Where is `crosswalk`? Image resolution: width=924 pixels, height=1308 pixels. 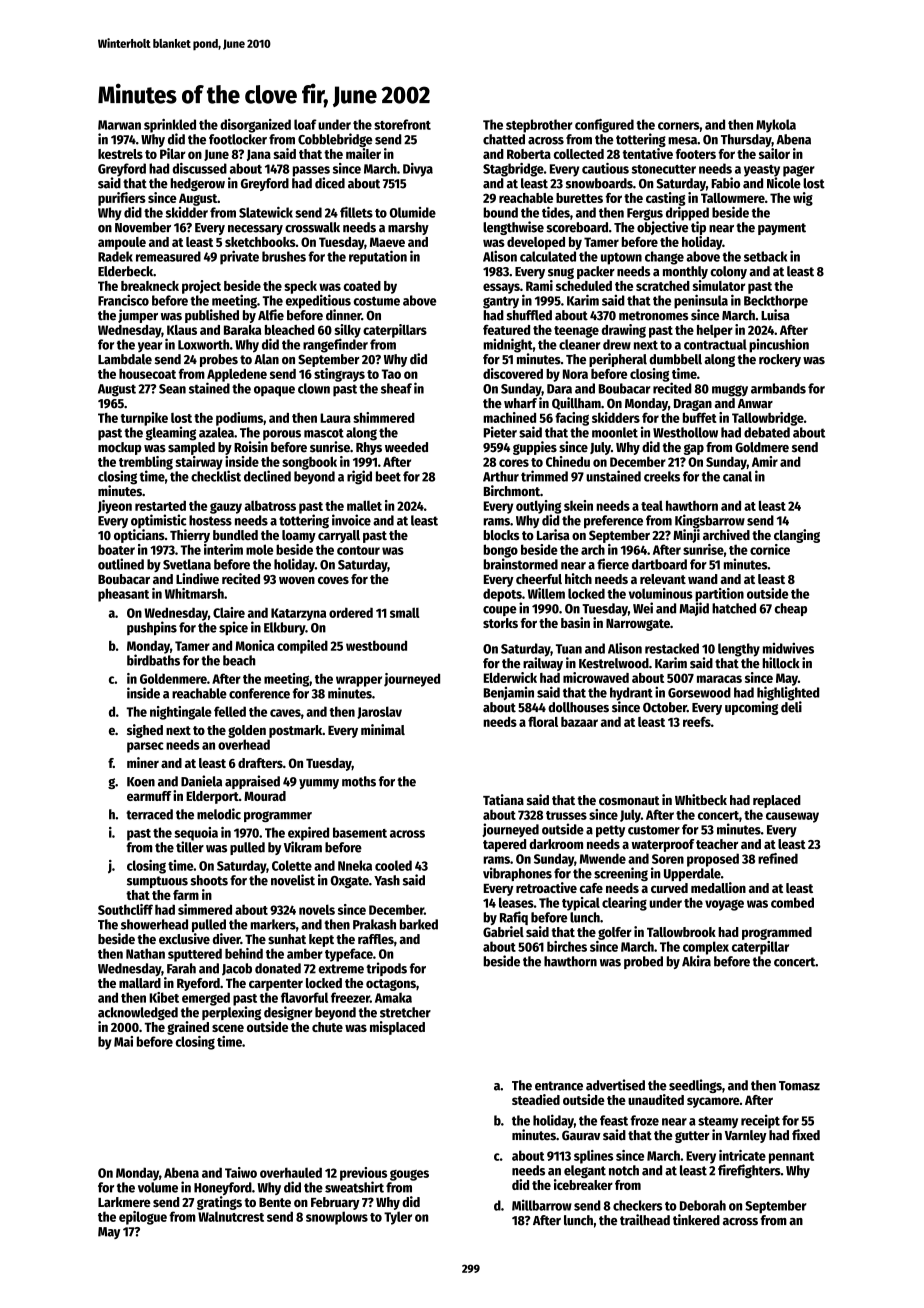
crosswalk is located at coordinates (312, 227).
